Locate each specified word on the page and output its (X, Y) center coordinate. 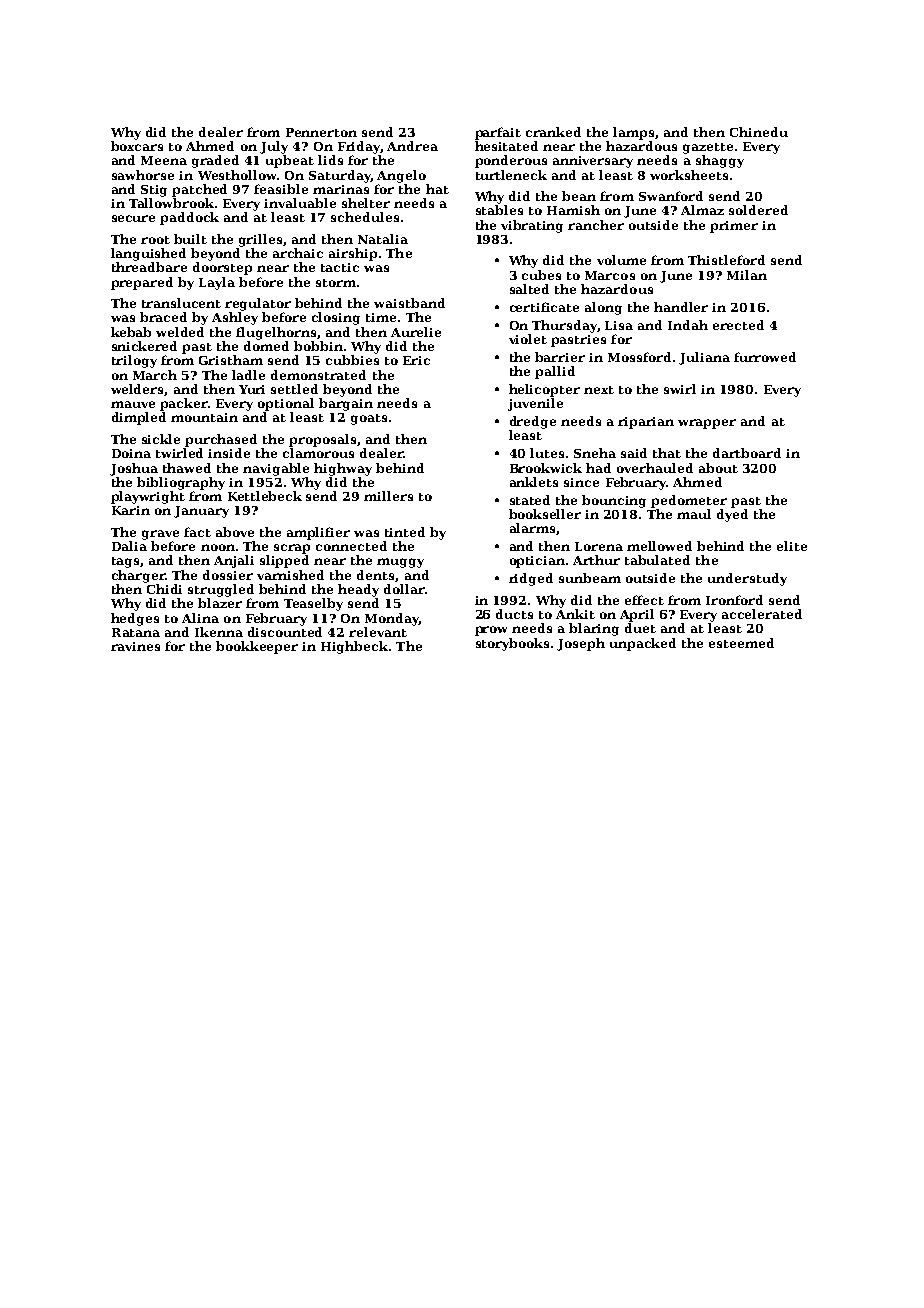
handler (681, 307)
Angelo (401, 176)
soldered (758, 210)
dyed (732, 515)
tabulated (657, 560)
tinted (405, 532)
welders (137, 389)
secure (133, 218)
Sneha (595, 453)
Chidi (164, 589)
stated (530, 500)
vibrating (532, 226)
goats (369, 419)
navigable (276, 469)
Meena (164, 160)
